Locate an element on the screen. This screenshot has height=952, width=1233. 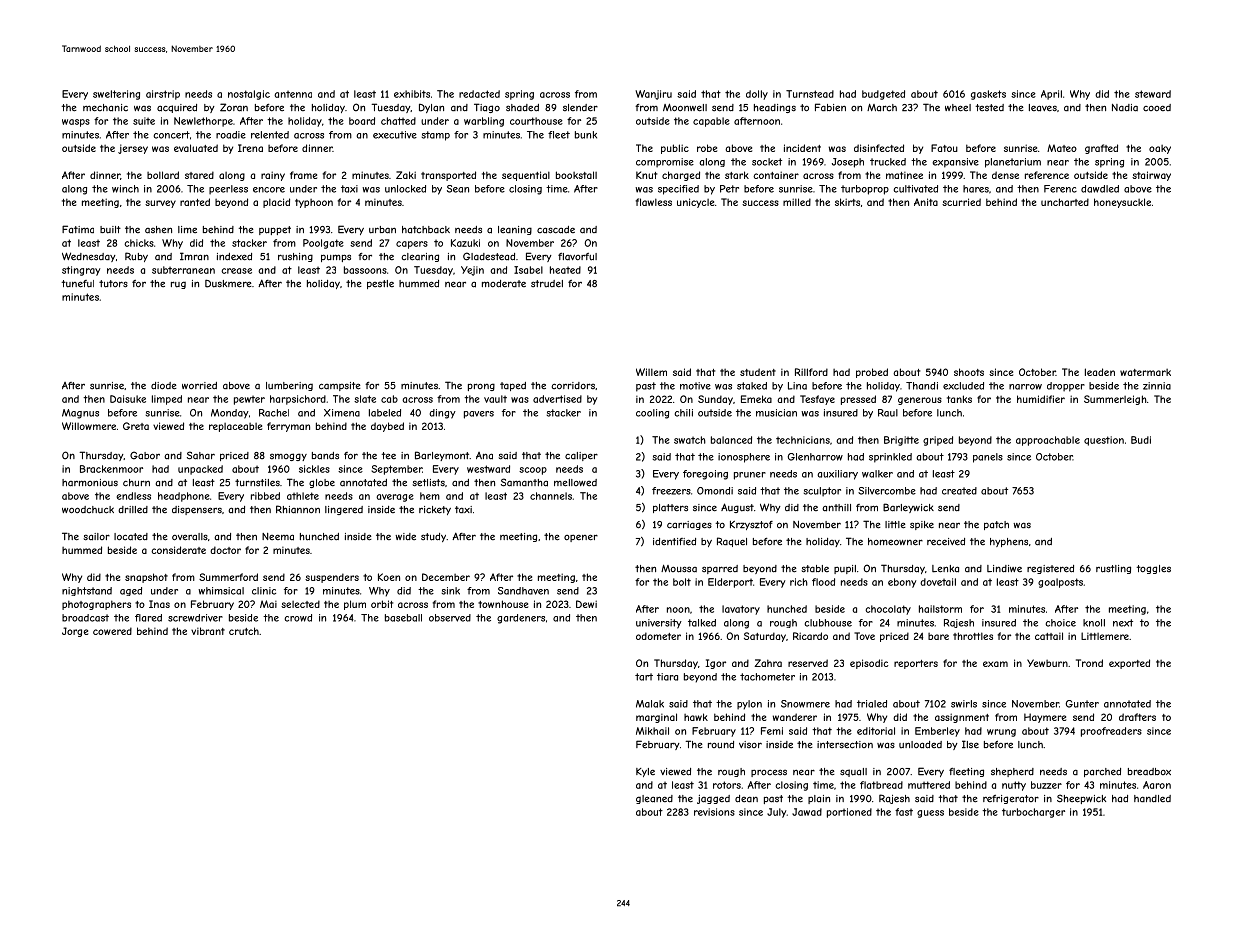
watermark is located at coordinates (1145, 372).
